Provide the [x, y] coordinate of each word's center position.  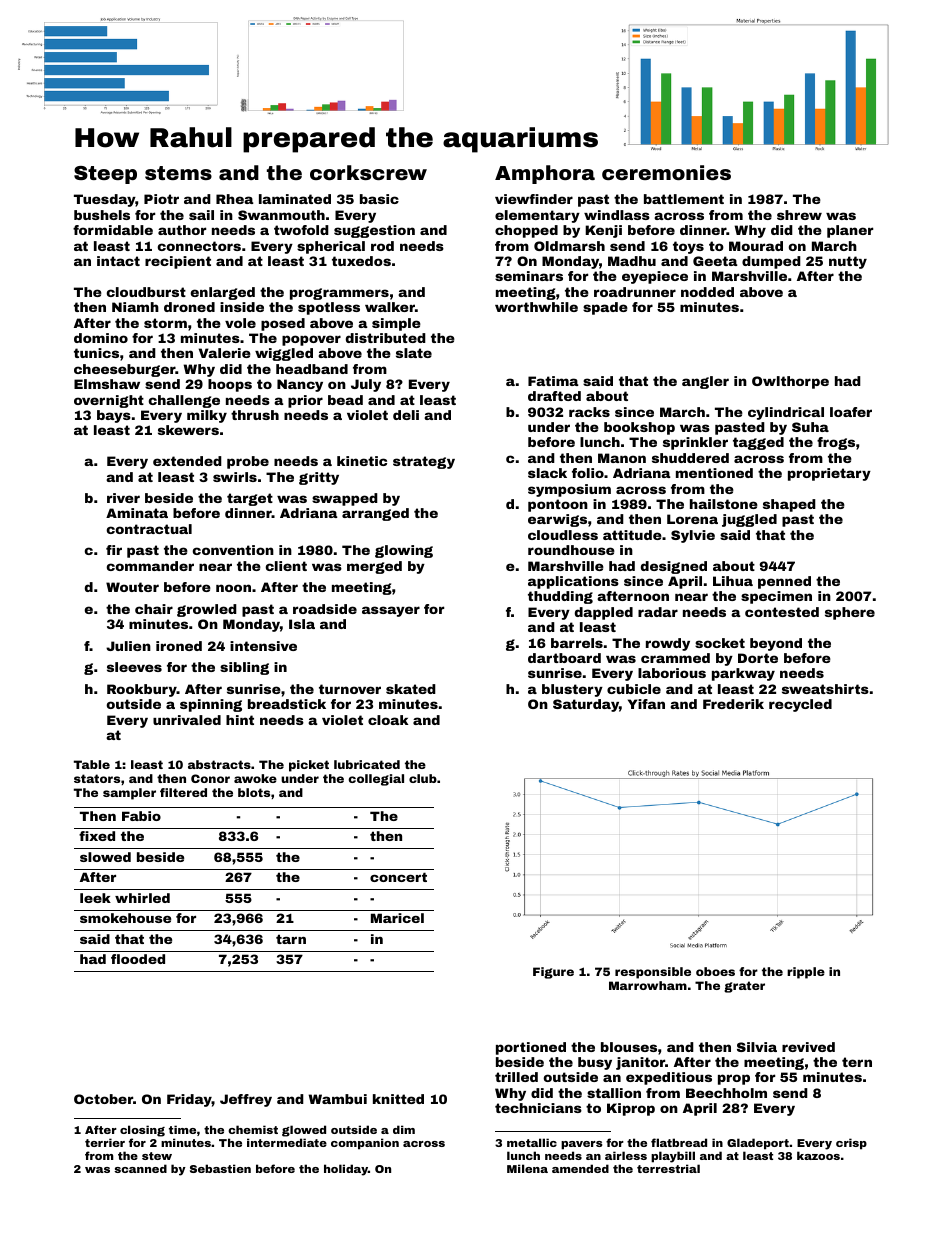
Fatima [553, 381]
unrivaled [187, 720]
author [182, 230]
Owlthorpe [790, 382]
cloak [388, 720]
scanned [140, 1168]
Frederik [733, 704]
